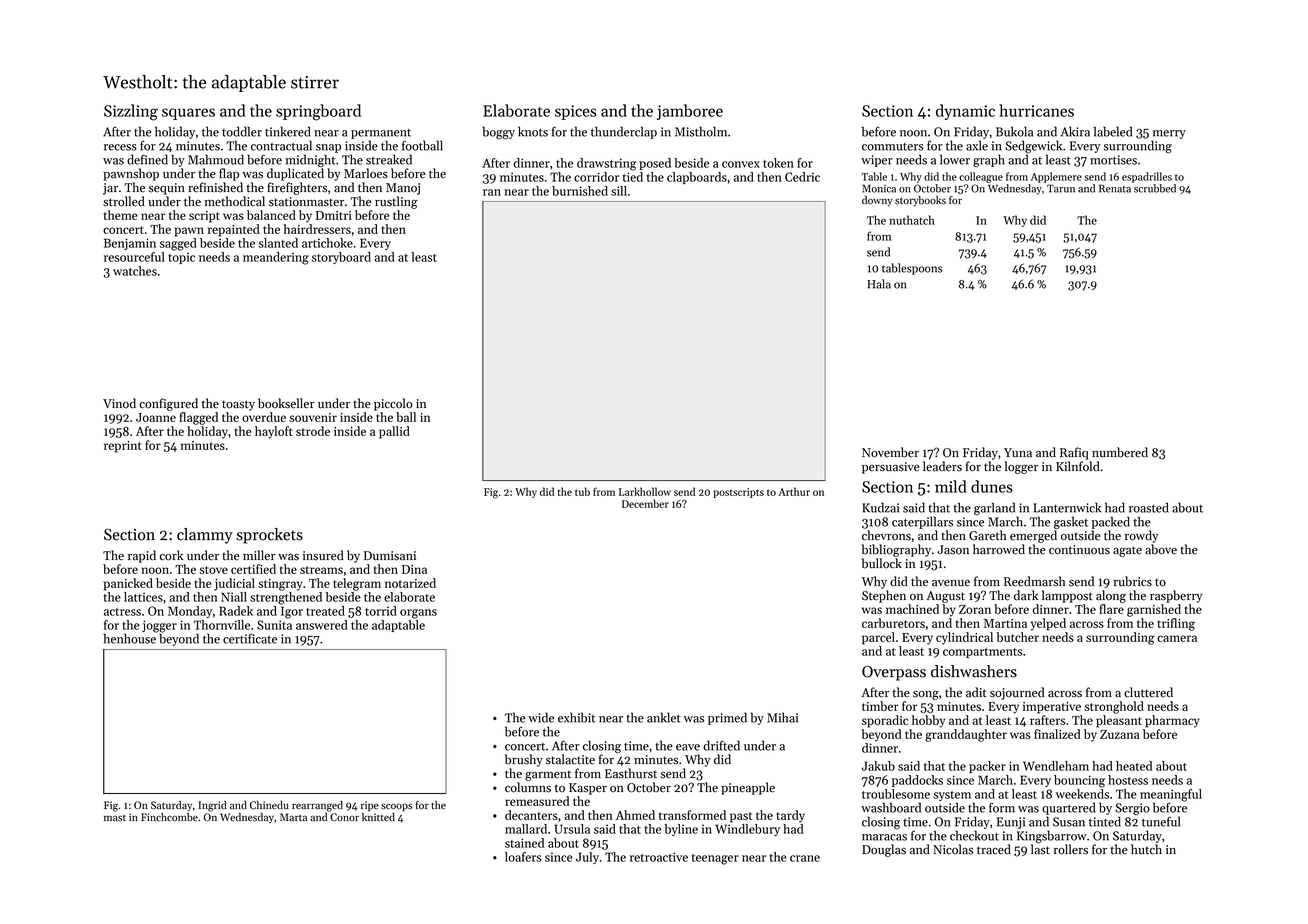  I want to click on Sedgewick, so click(1033, 147).
